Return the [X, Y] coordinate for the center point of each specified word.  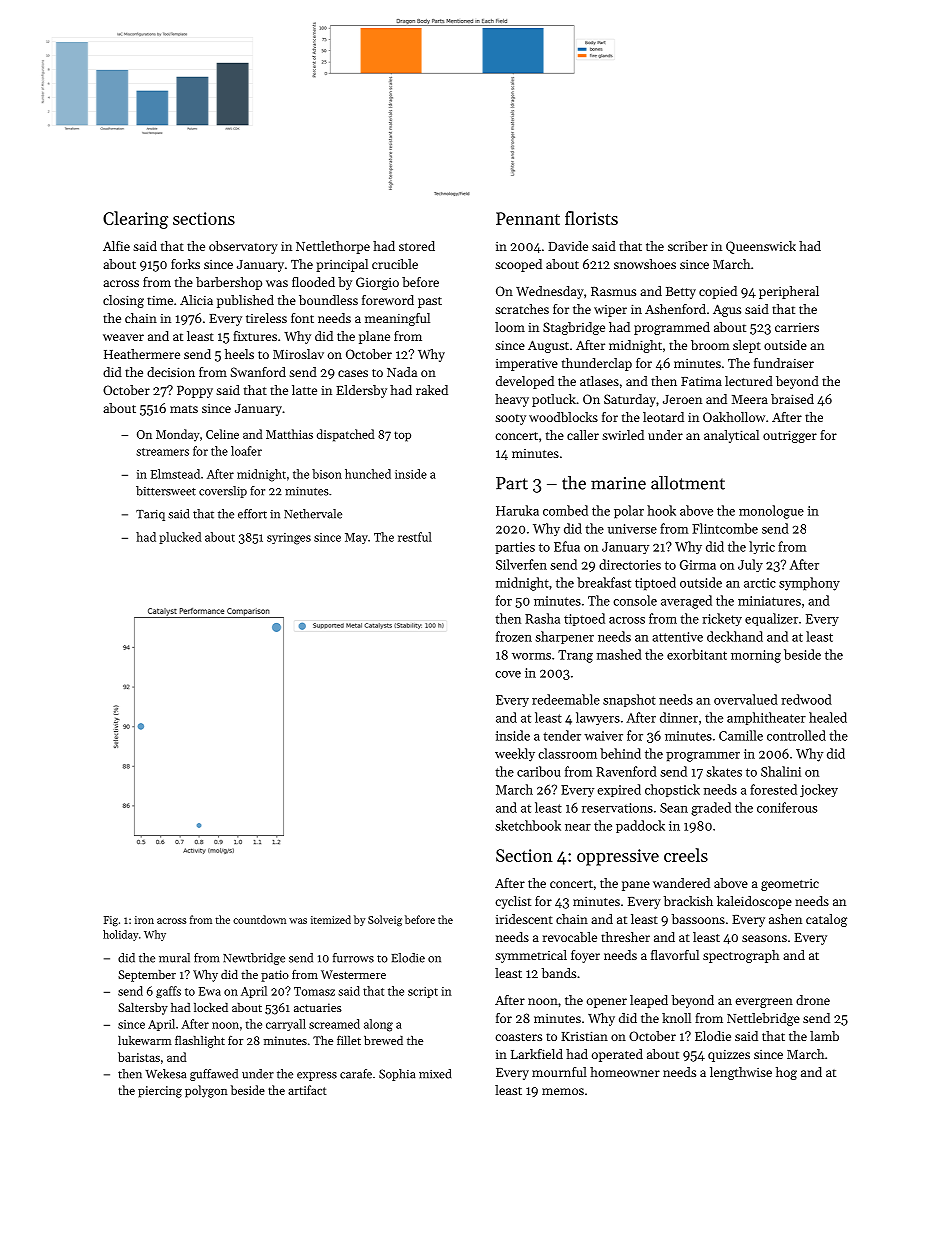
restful [415, 537]
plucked [180, 538]
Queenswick [761, 247]
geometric [790, 885]
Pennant [528, 218]
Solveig [385, 921]
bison [327, 474]
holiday [120, 935]
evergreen [764, 1003]
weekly [515, 755]
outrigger [790, 436]
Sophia [397, 1075]
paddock [640, 826]
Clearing [135, 220]
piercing [160, 1092]
